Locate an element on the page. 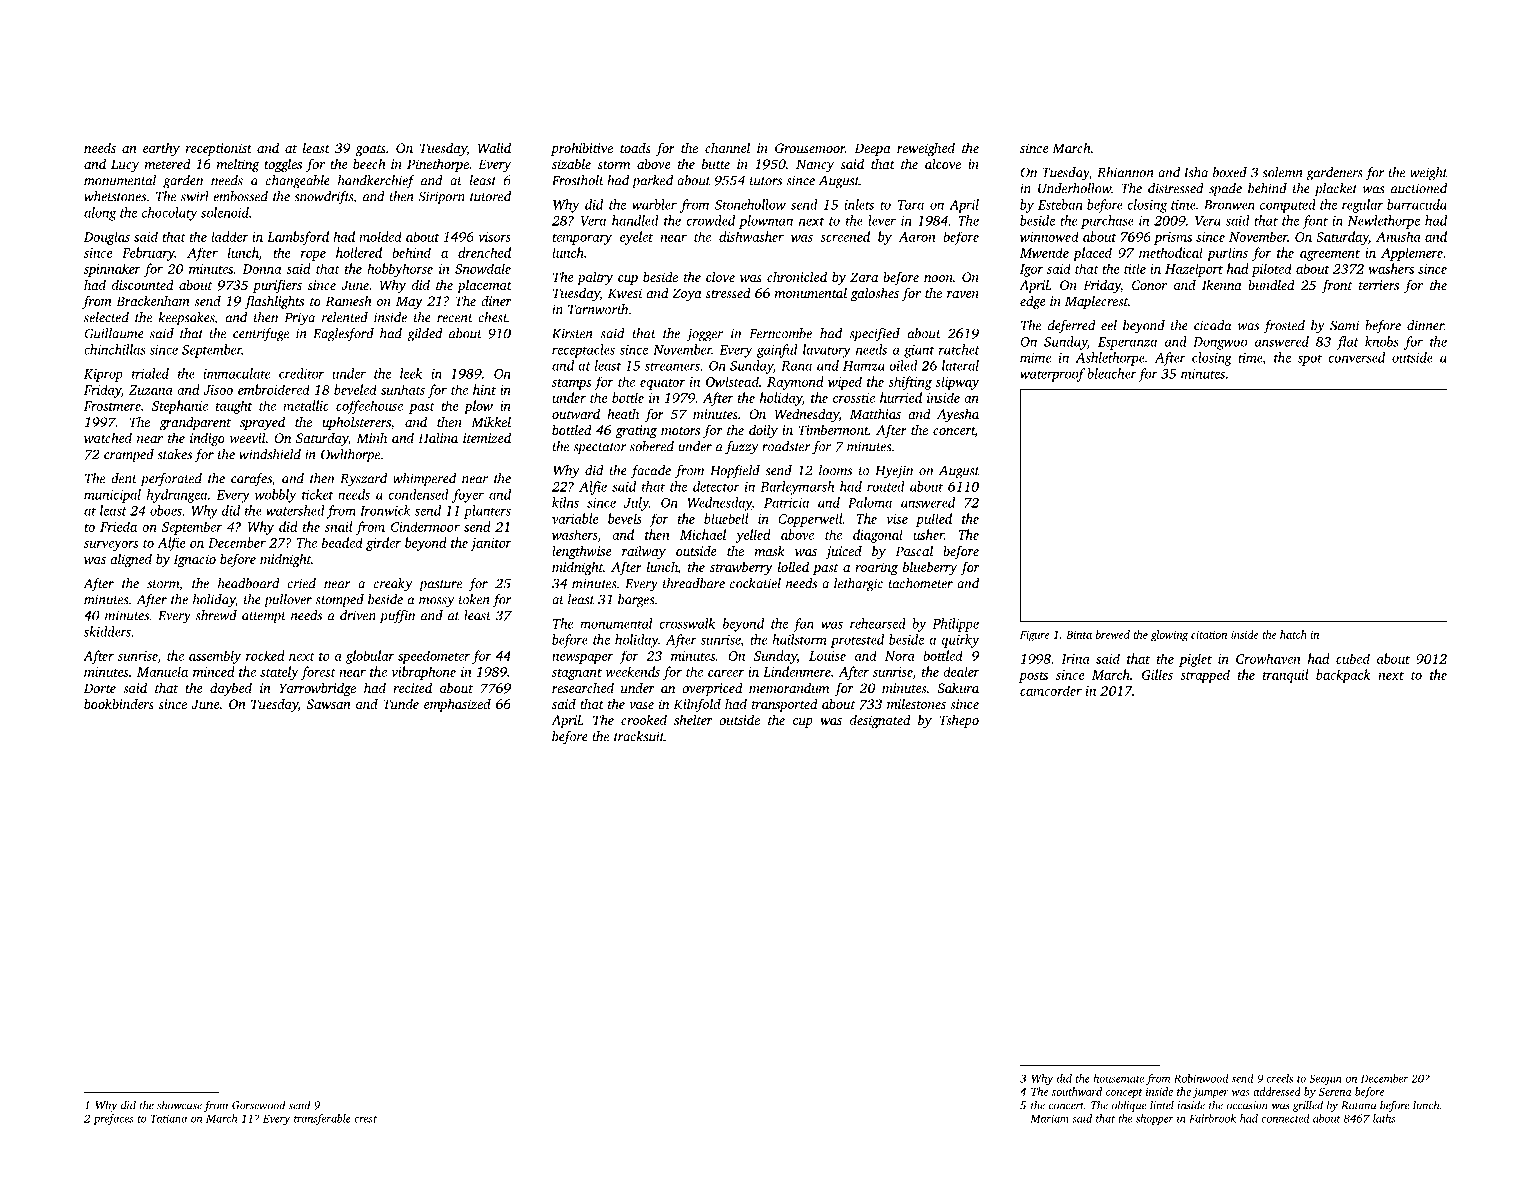 Image resolution: width=1531 pixels, height=1183 pixels. toads is located at coordinates (635, 148).
